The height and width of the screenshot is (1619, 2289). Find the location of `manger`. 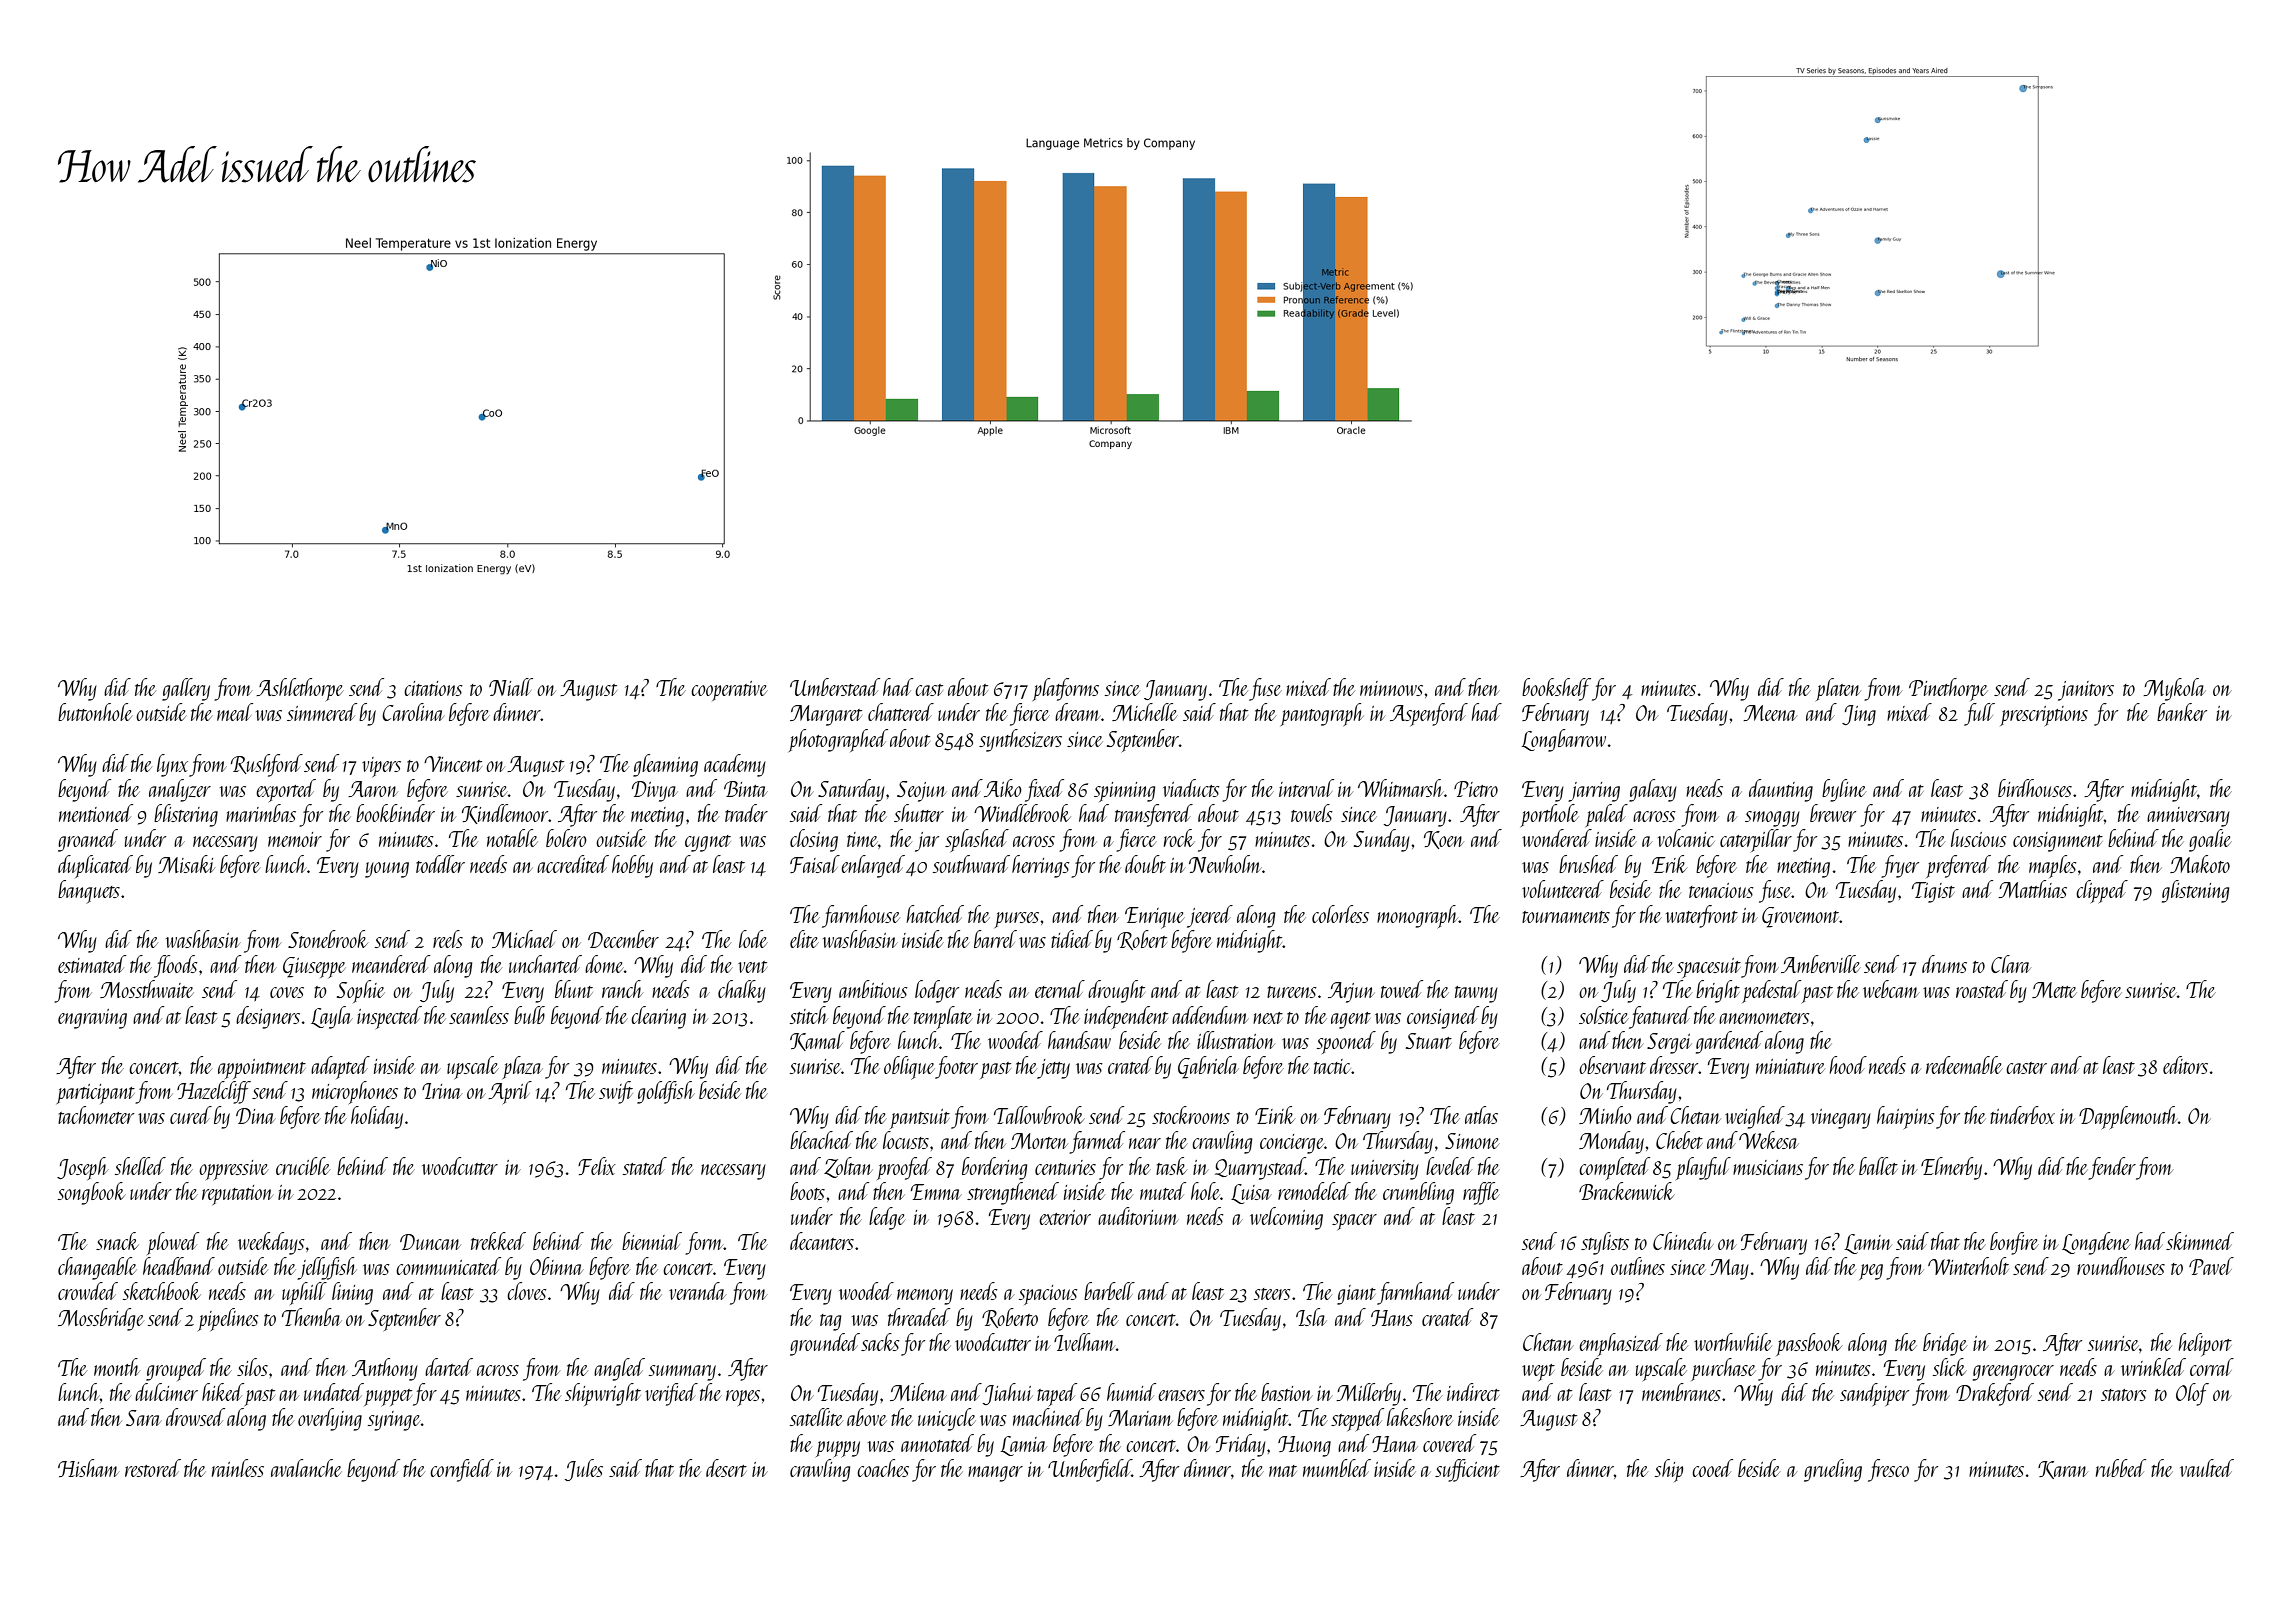

manger is located at coordinates (995, 1474).
